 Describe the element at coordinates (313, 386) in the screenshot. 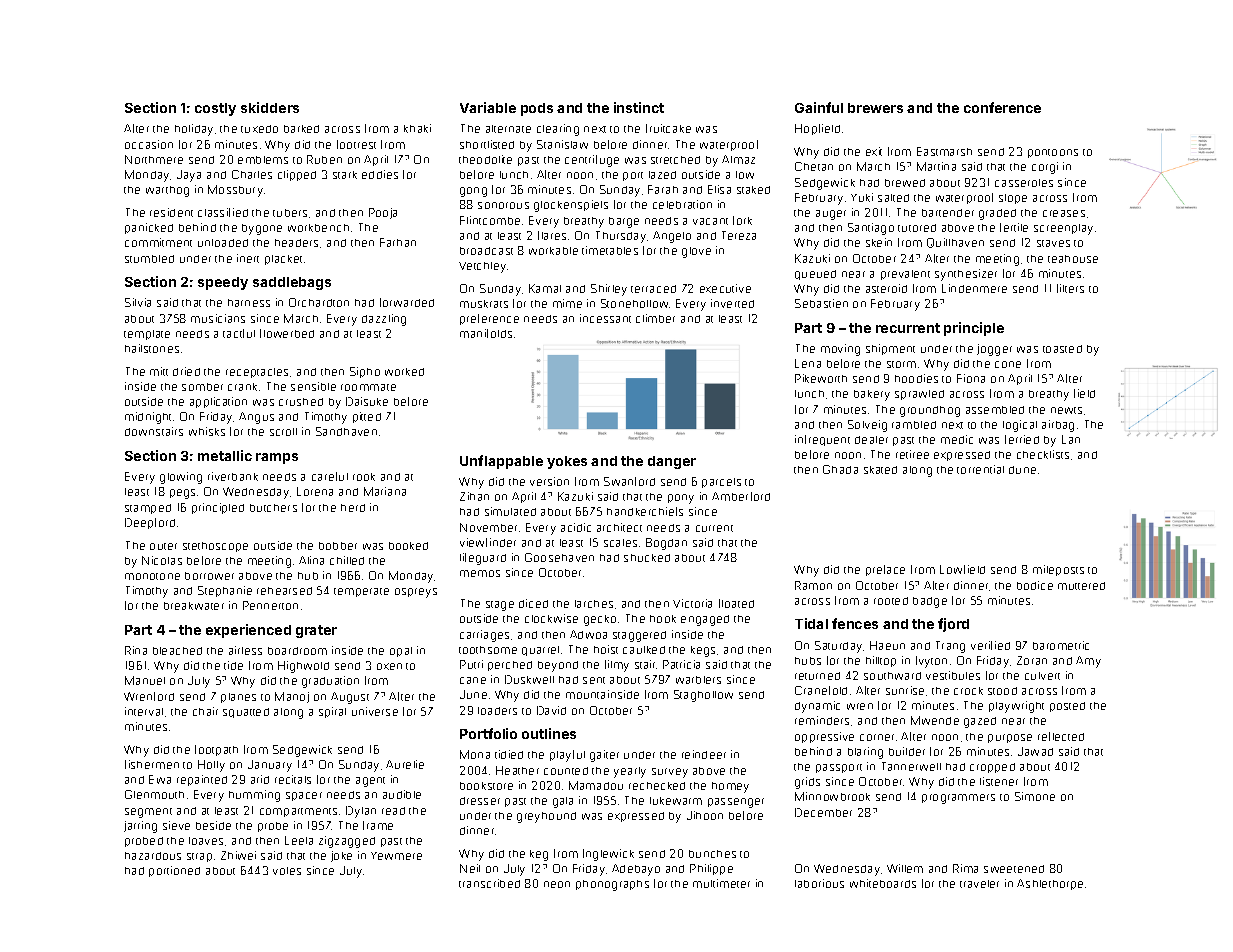

I see `sensible` at that location.
